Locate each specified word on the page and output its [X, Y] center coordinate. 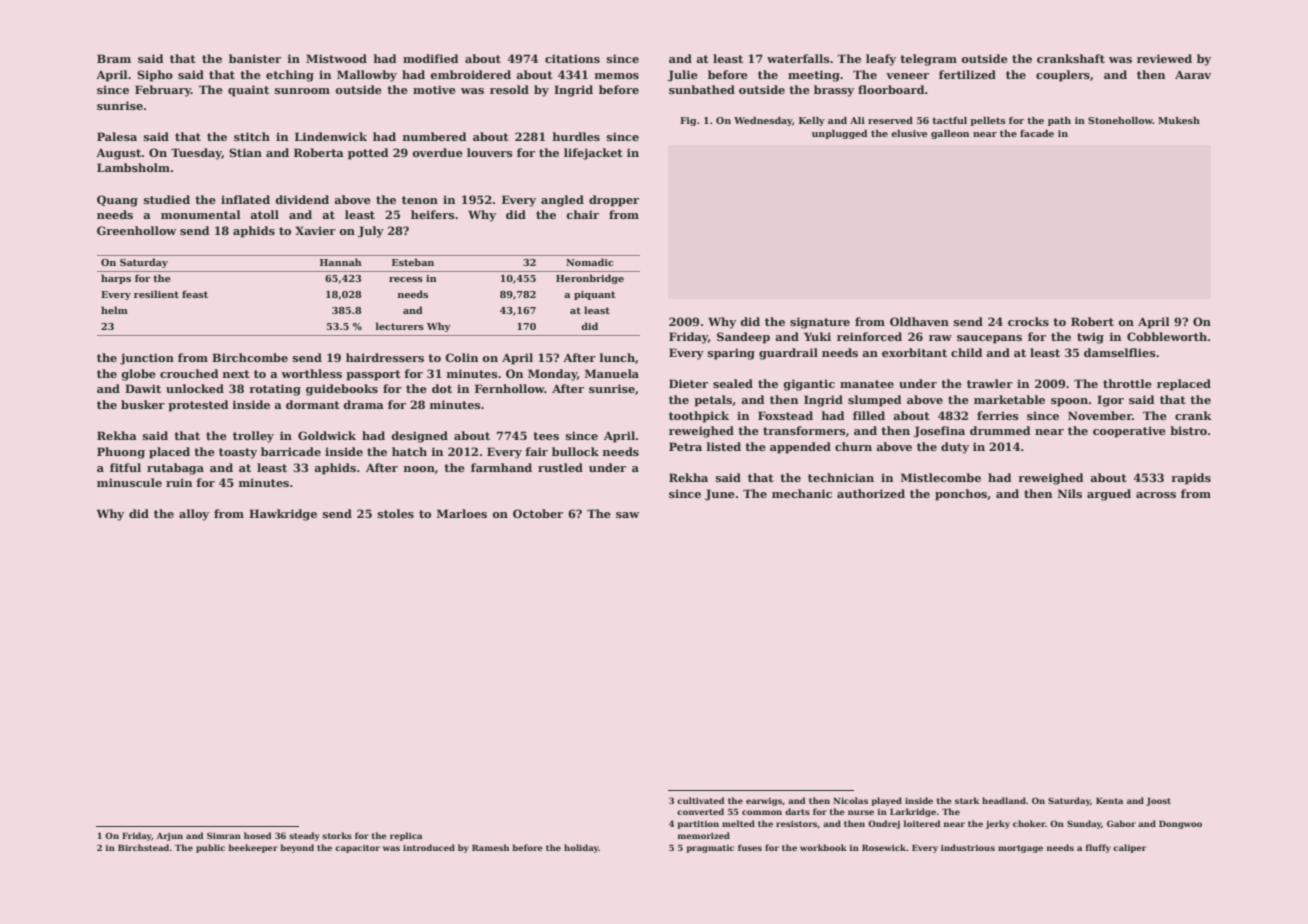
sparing [731, 354]
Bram [114, 58]
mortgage [1020, 849]
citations [572, 58]
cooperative [1129, 432]
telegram [928, 60]
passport [373, 375]
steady [304, 836]
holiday [581, 848]
